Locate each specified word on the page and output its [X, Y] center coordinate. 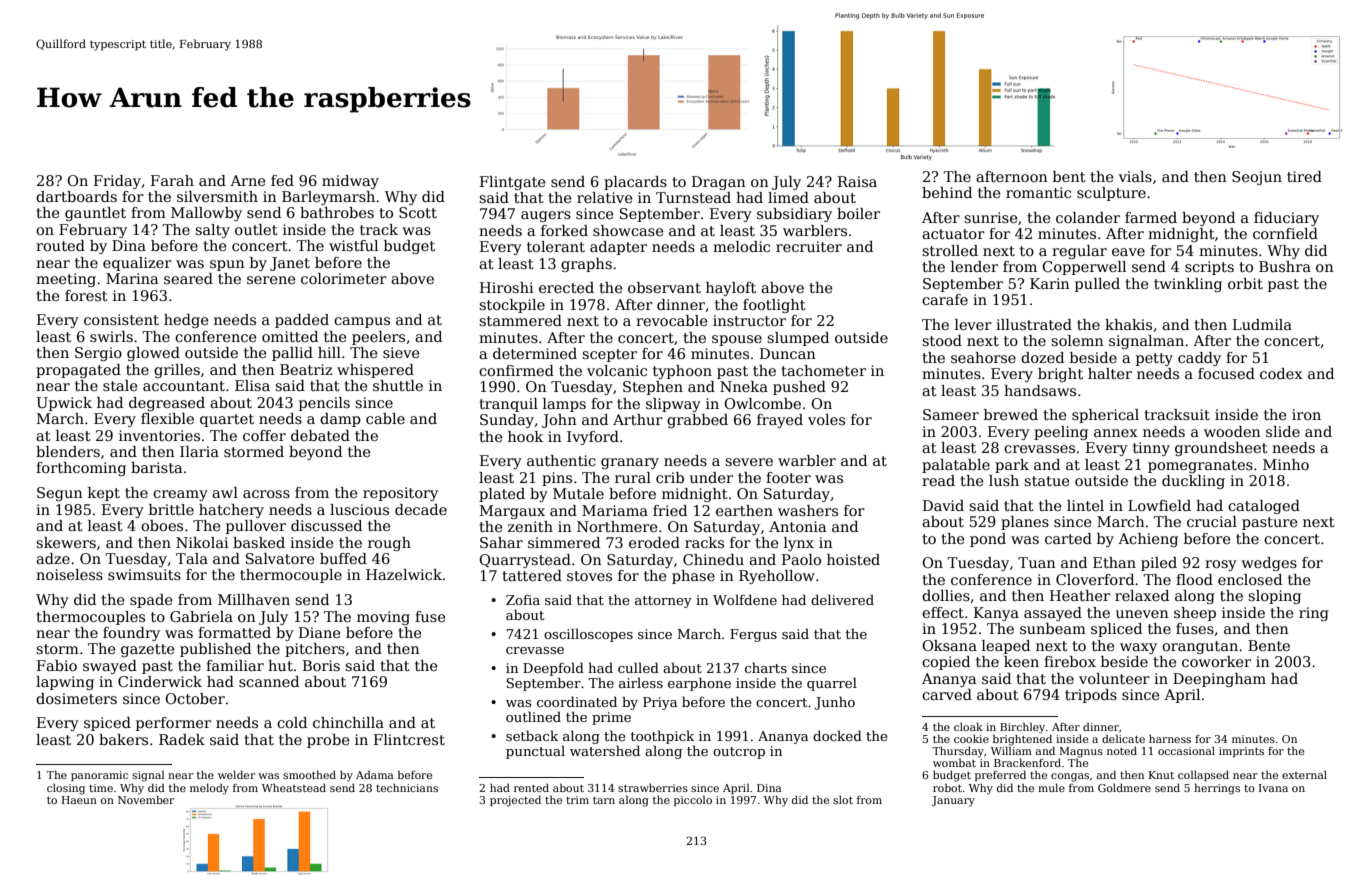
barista [156, 467]
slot [843, 799]
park [1012, 466]
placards [635, 183]
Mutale [578, 493]
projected [515, 801]
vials [1135, 176]
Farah [172, 180]
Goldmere [1124, 787]
